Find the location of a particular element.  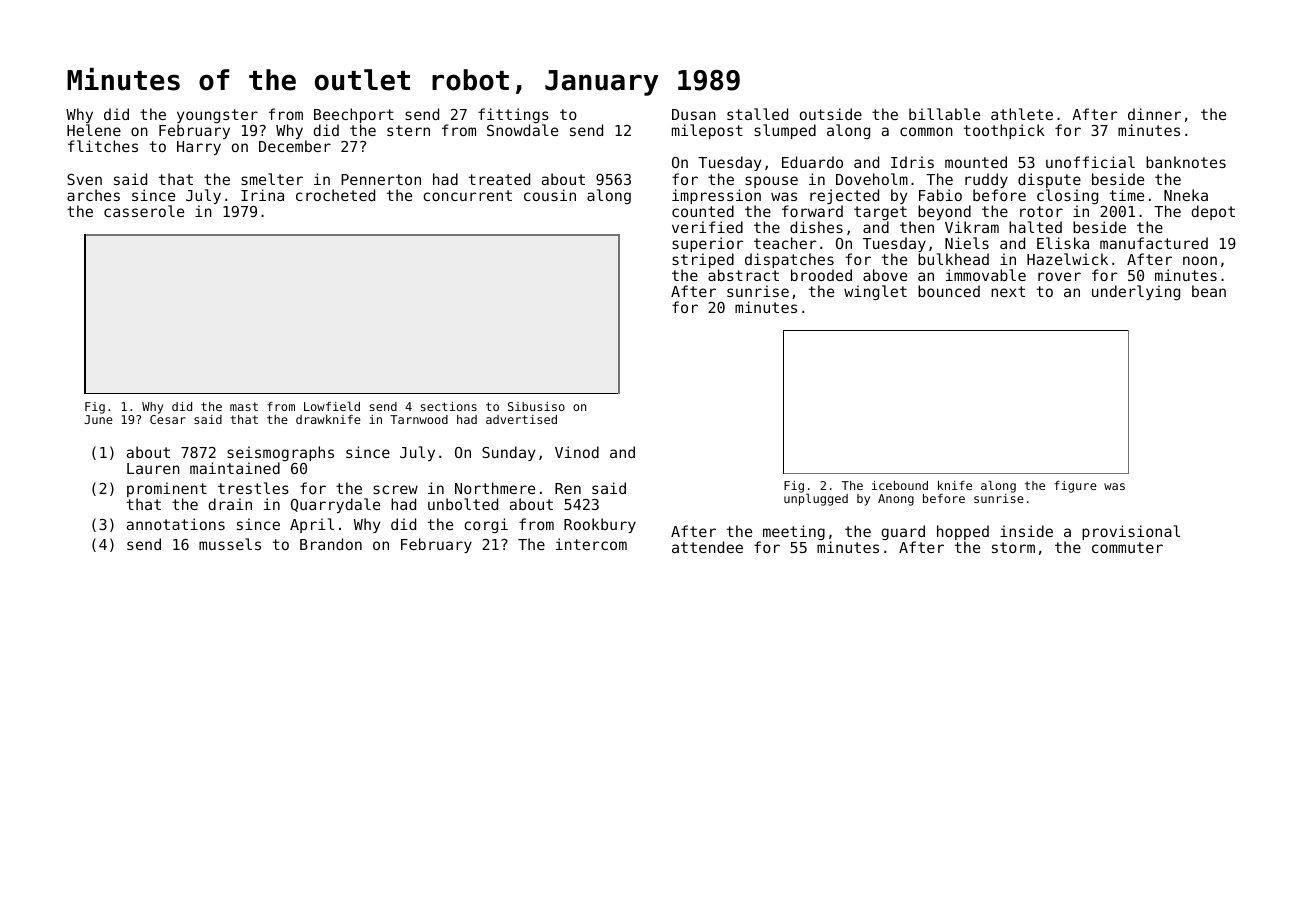

bulkhead is located at coordinates (953, 259).
